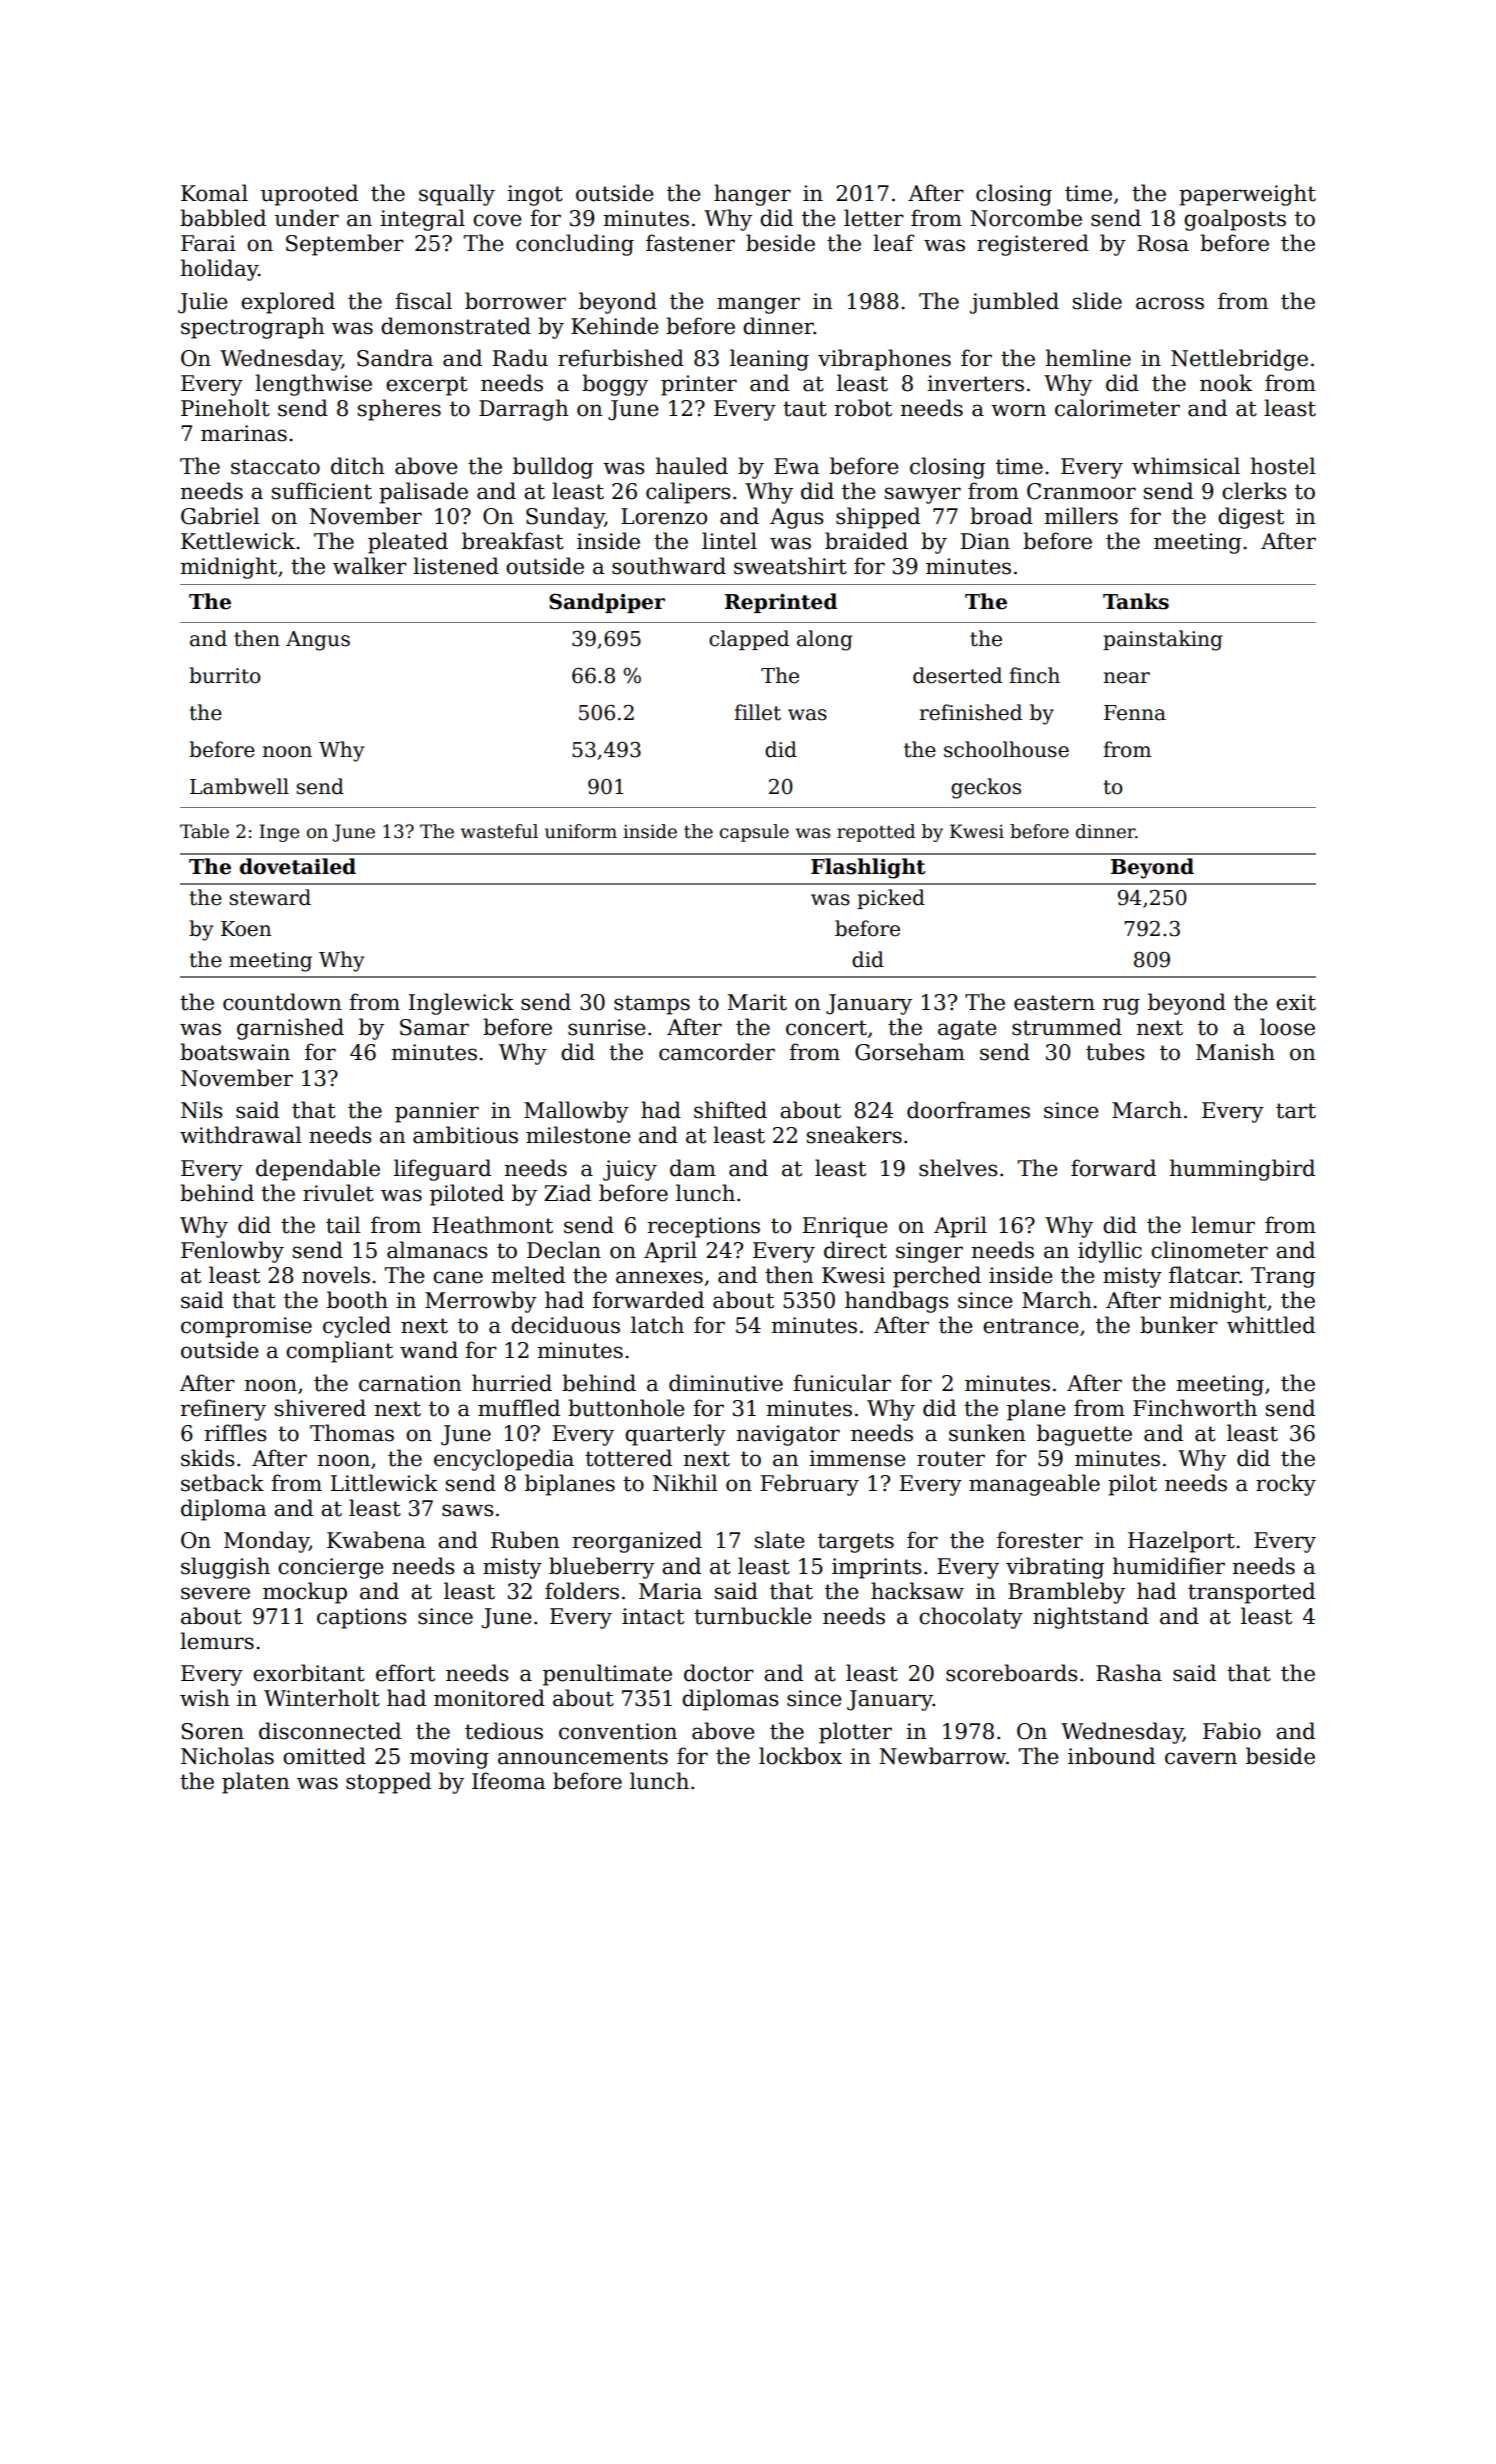 The height and width of the screenshot is (2464, 1496). I want to click on vibraphones, so click(884, 360).
